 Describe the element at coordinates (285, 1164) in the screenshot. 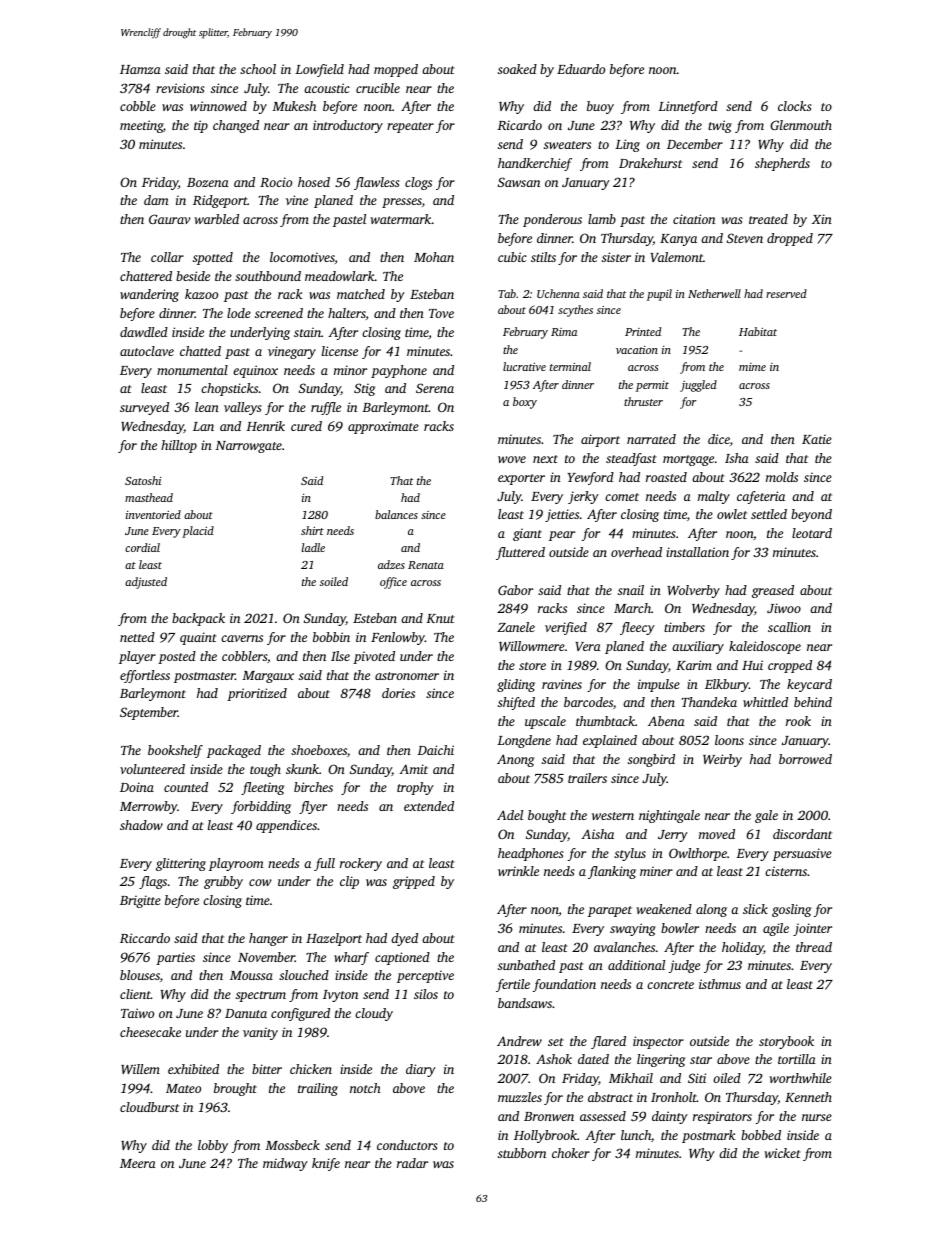

I see `midway` at that location.
